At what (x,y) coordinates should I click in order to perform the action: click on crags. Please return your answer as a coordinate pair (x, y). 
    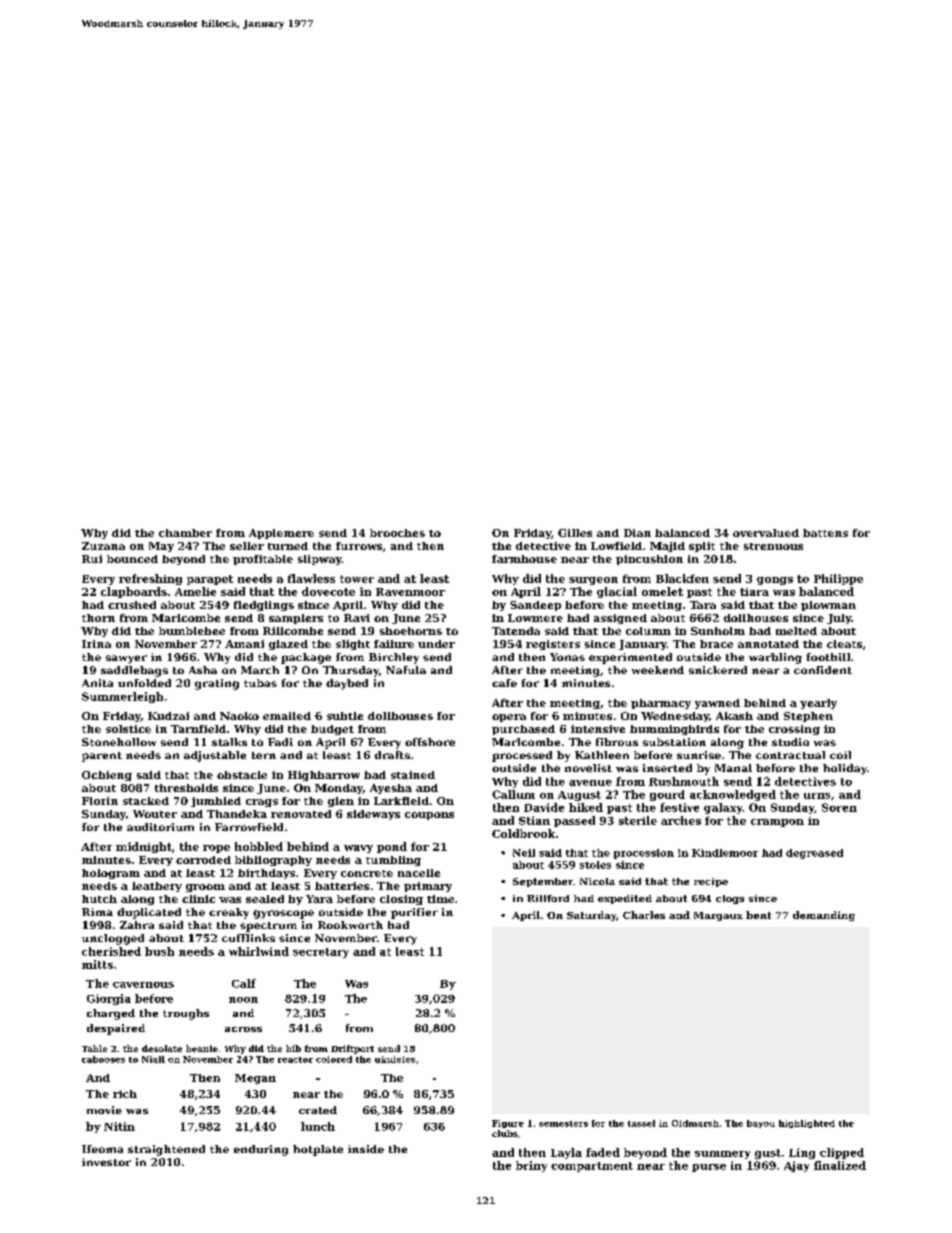
    Looking at the image, I should click on (262, 803).
